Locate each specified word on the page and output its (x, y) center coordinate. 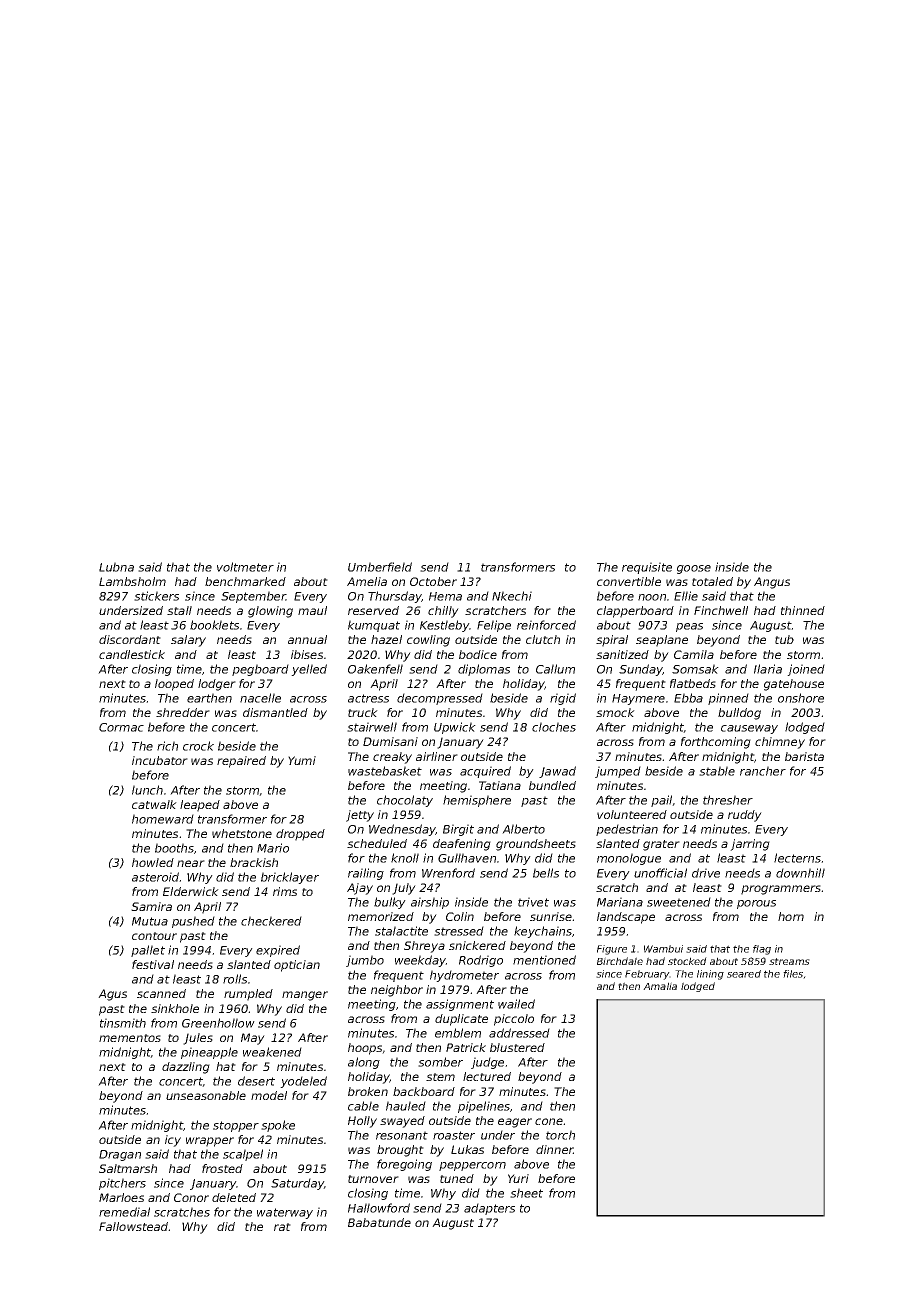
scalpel (243, 1155)
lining (710, 975)
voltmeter (245, 567)
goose (694, 569)
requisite (647, 568)
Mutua (150, 921)
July (404, 889)
